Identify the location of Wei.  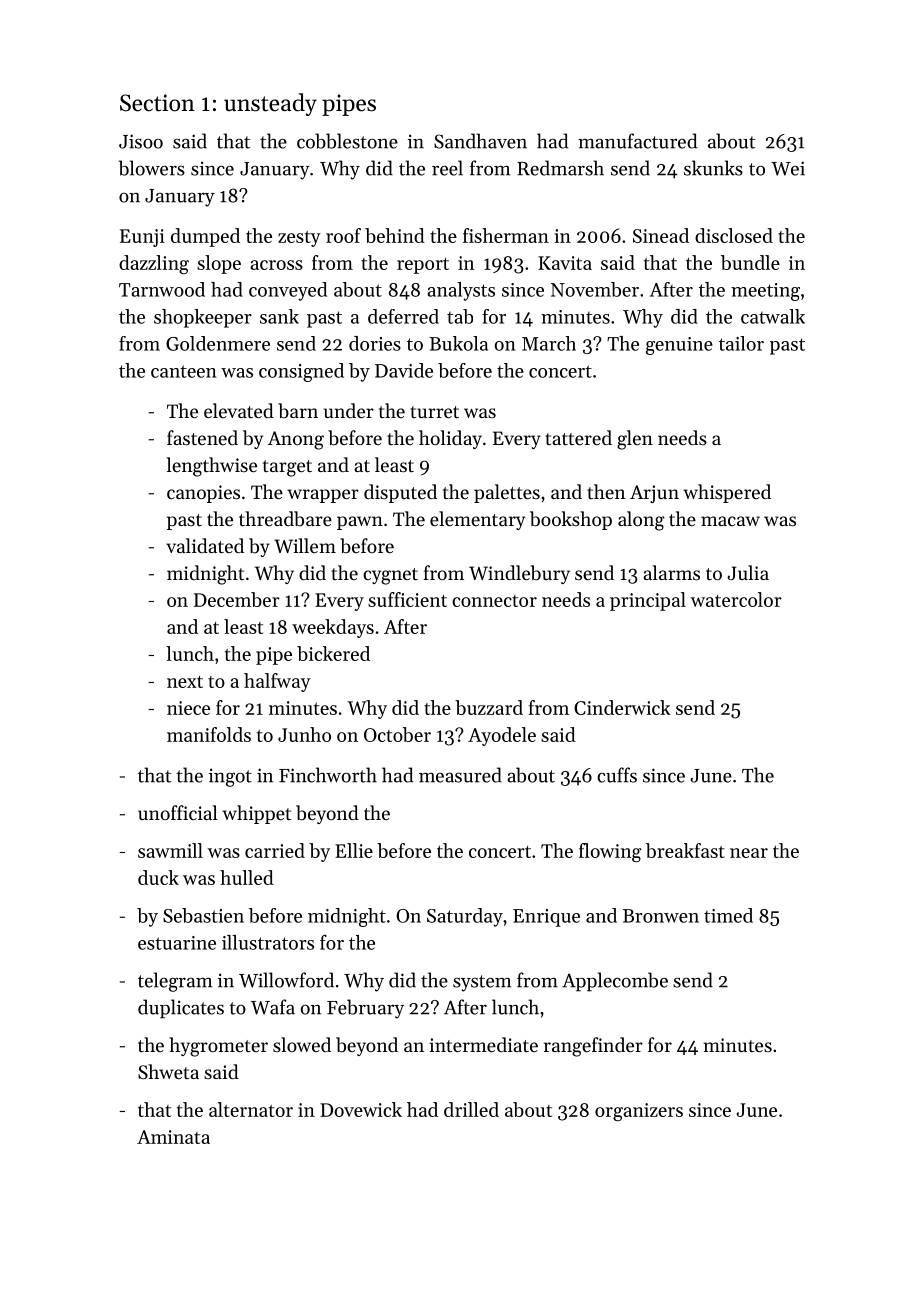
(788, 168).
